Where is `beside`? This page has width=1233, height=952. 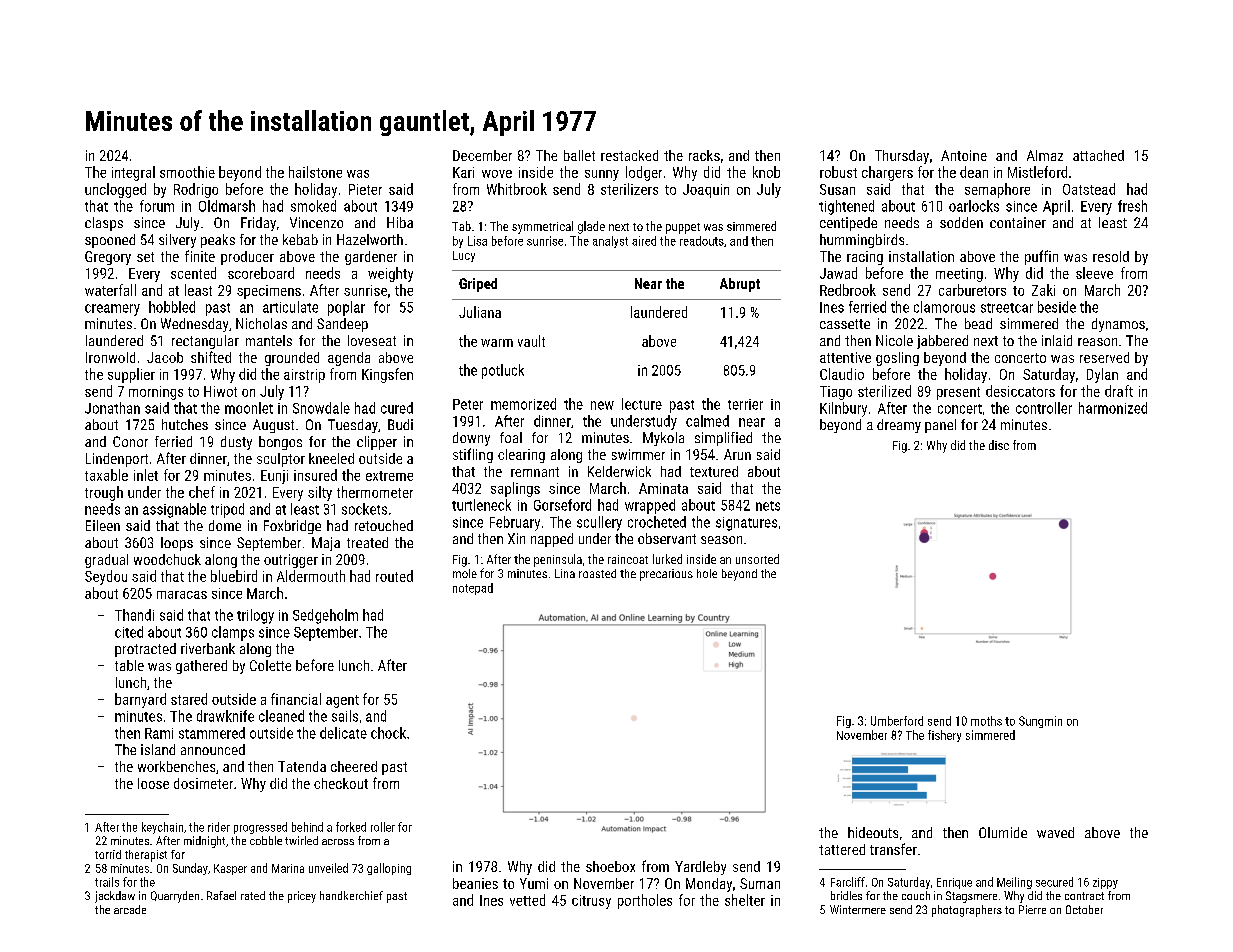 beside is located at coordinates (1057, 307).
